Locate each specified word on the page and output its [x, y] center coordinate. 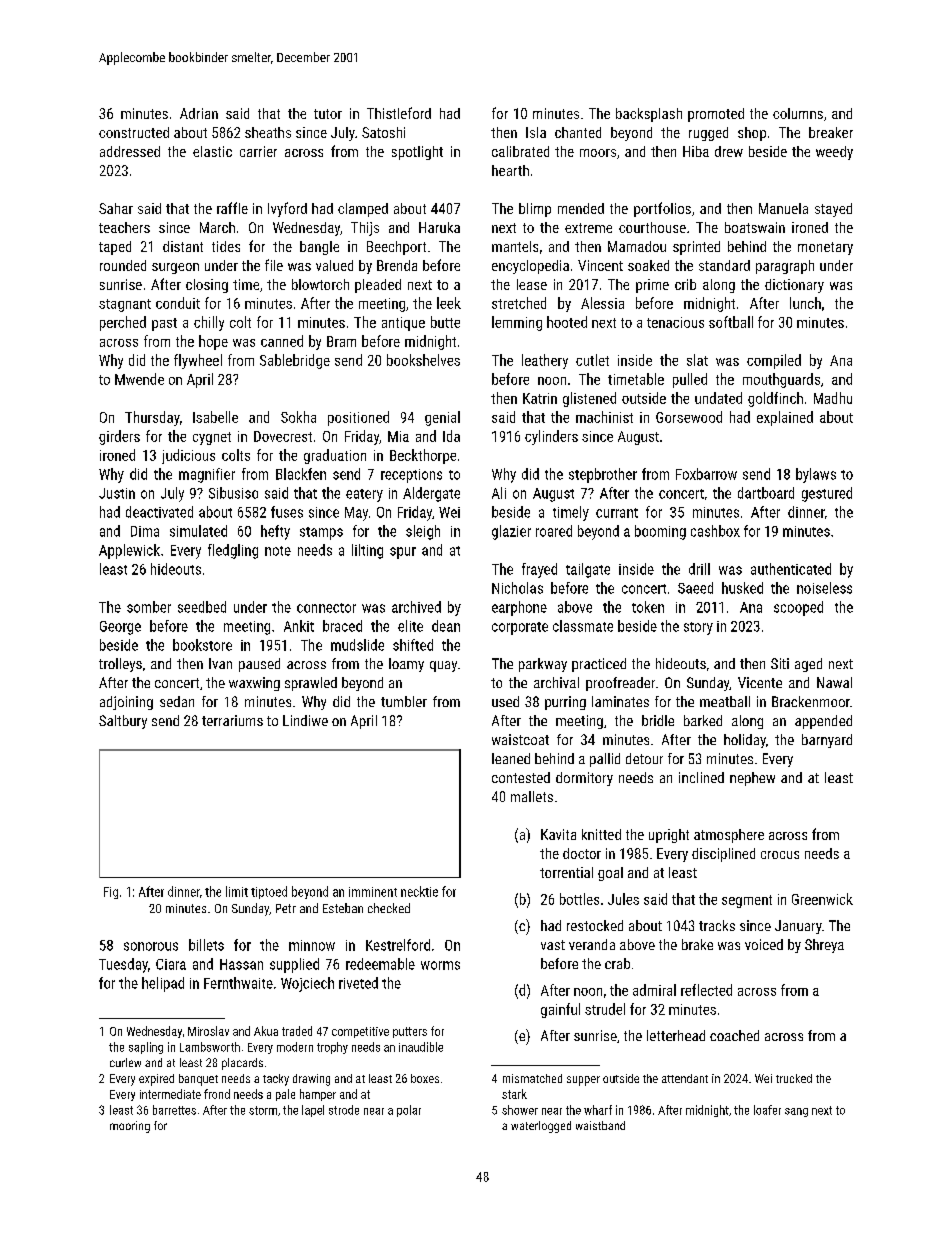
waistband [600, 1125]
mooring [130, 1127]
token [648, 607]
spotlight [417, 153]
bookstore [202, 645]
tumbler [404, 701]
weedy [834, 153]
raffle [232, 208]
